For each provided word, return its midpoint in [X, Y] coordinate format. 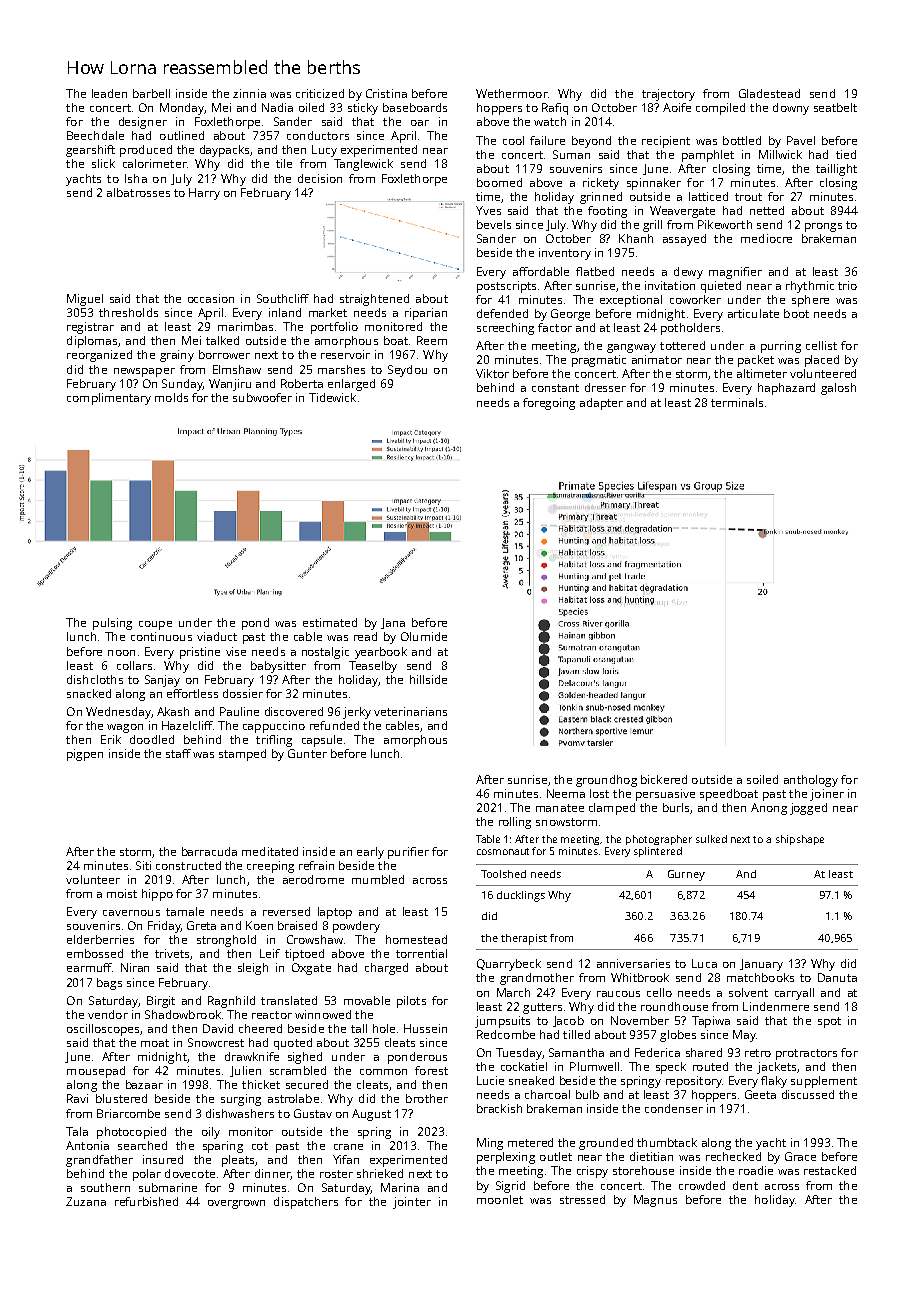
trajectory [668, 95]
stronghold [226, 941]
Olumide [424, 636]
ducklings [521, 896]
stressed [582, 1199]
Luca [704, 963]
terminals [737, 402]
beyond [591, 142]
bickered [664, 779]
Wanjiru [230, 385]
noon [121, 653]
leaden [109, 93]
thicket [261, 1084]
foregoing [549, 404]
